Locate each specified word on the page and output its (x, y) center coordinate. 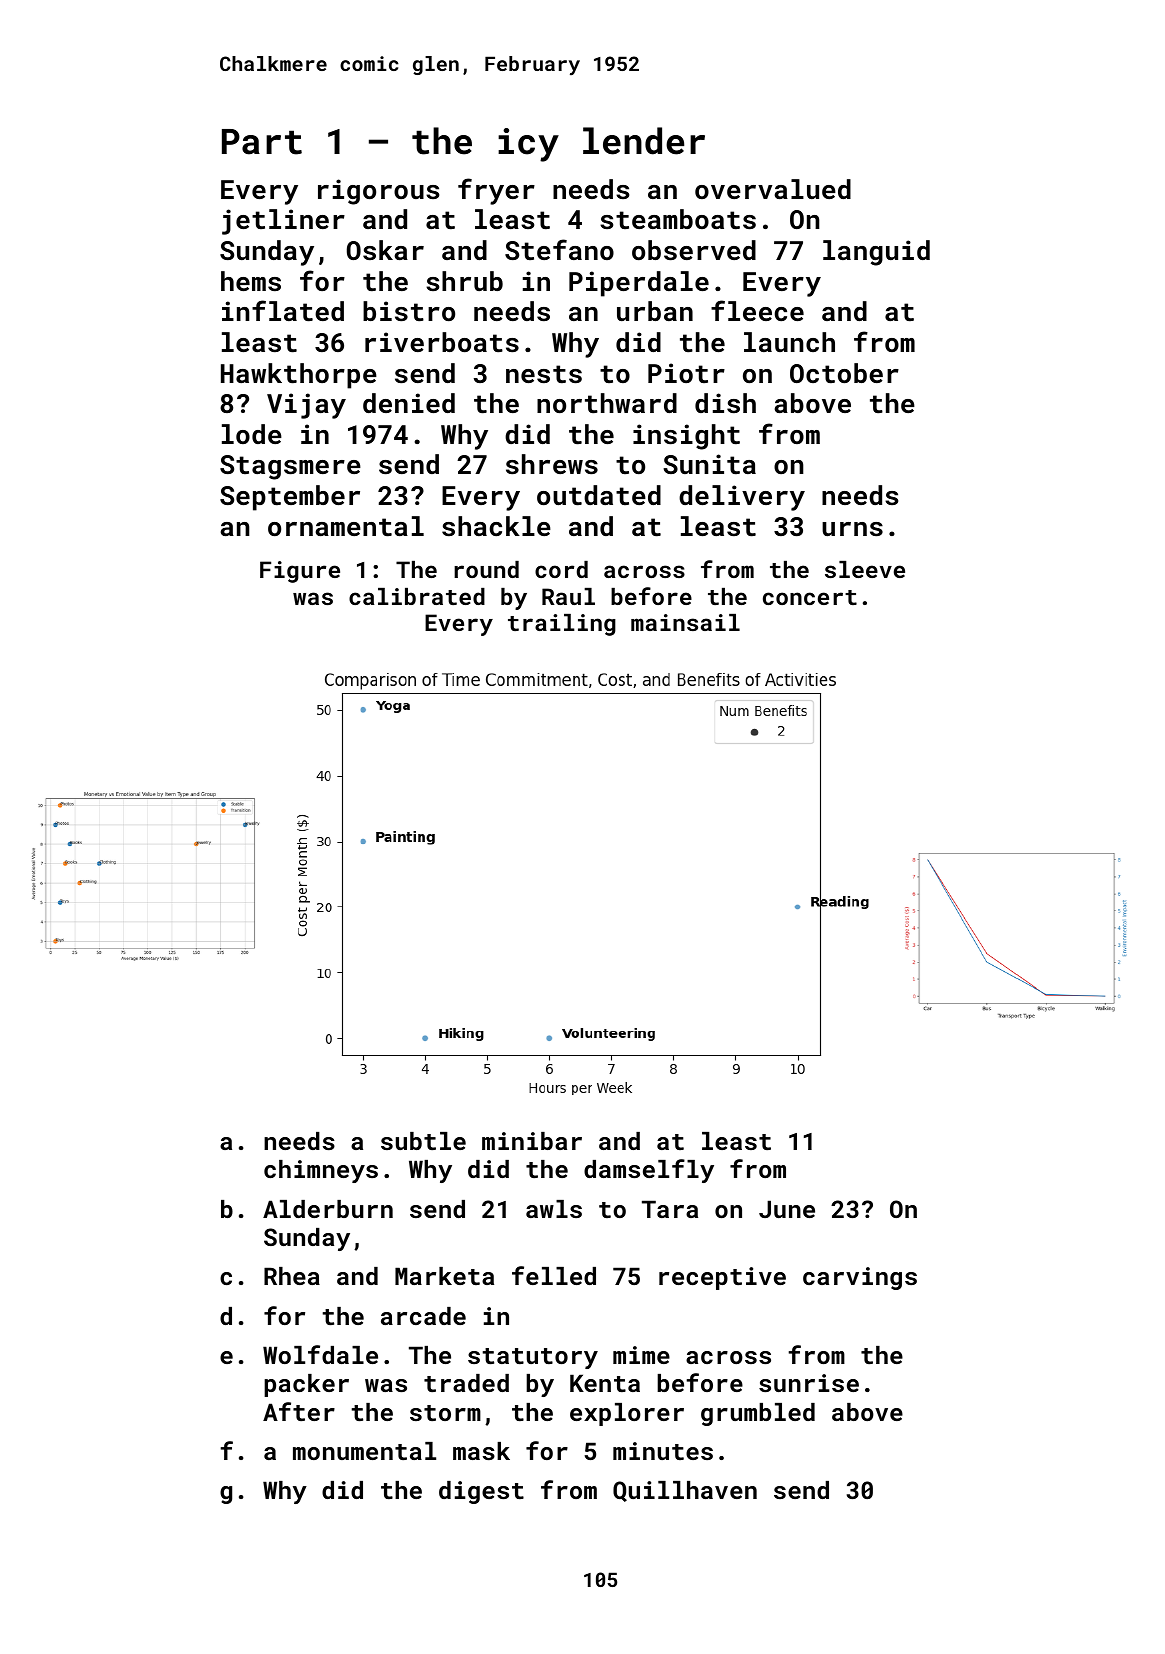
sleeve (865, 569)
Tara (670, 1209)
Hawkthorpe (299, 376)
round (486, 569)
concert (810, 597)
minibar (532, 1141)
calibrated (417, 596)
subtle (423, 1141)
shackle (496, 526)
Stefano (559, 249)
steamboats (678, 219)
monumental (364, 1451)
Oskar (385, 250)
